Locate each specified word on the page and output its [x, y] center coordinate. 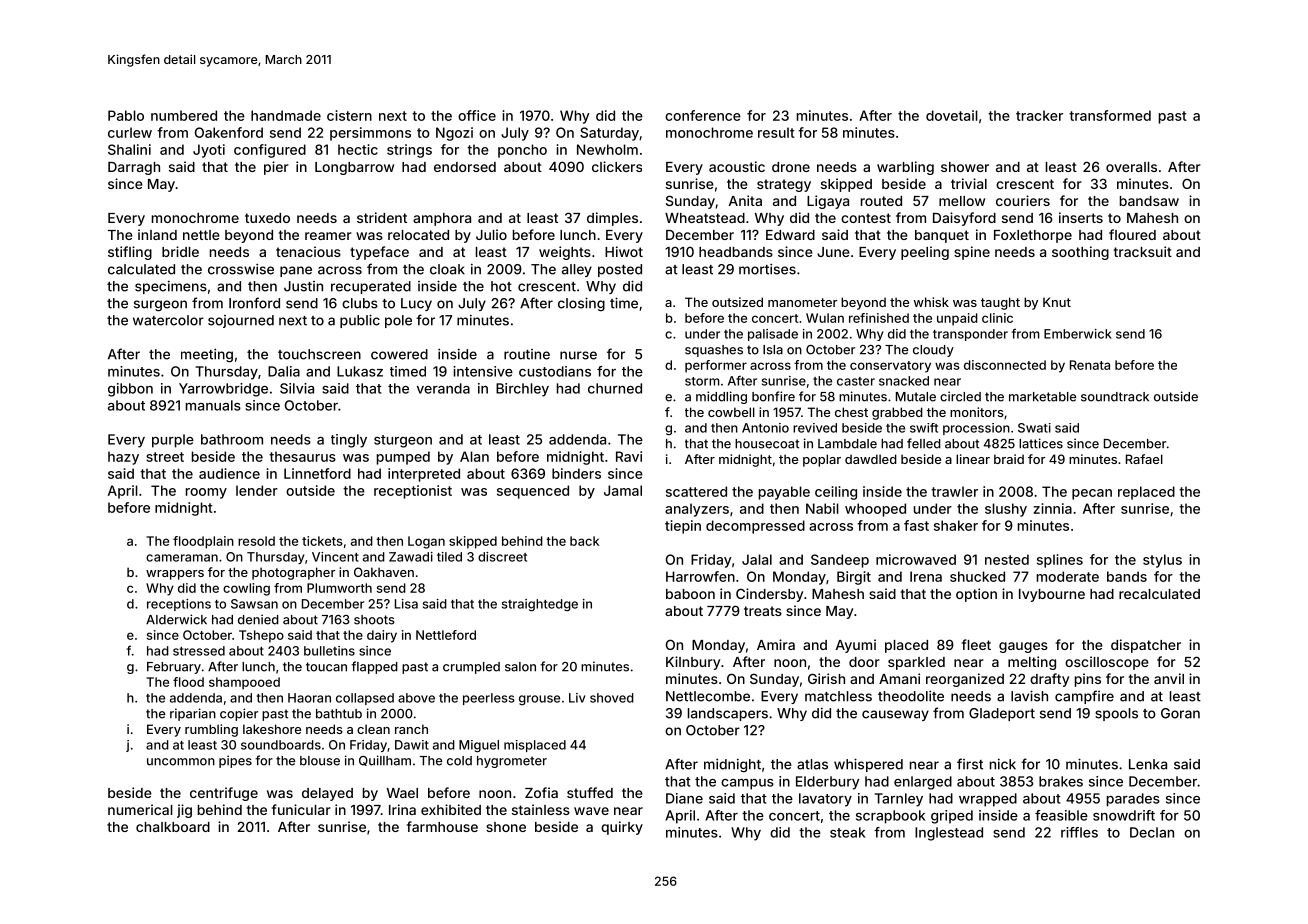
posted [620, 270]
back [584, 541]
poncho [522, 151]
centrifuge [224, 794]
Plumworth [339, 588]
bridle [180, 251]
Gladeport [1002, 714]
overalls [1131, 167]
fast [916, 525]
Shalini [129, 149]
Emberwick [1078, 334]
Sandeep [840, 561]
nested [1007, 559]
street [165, 457]
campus [747, 784]
